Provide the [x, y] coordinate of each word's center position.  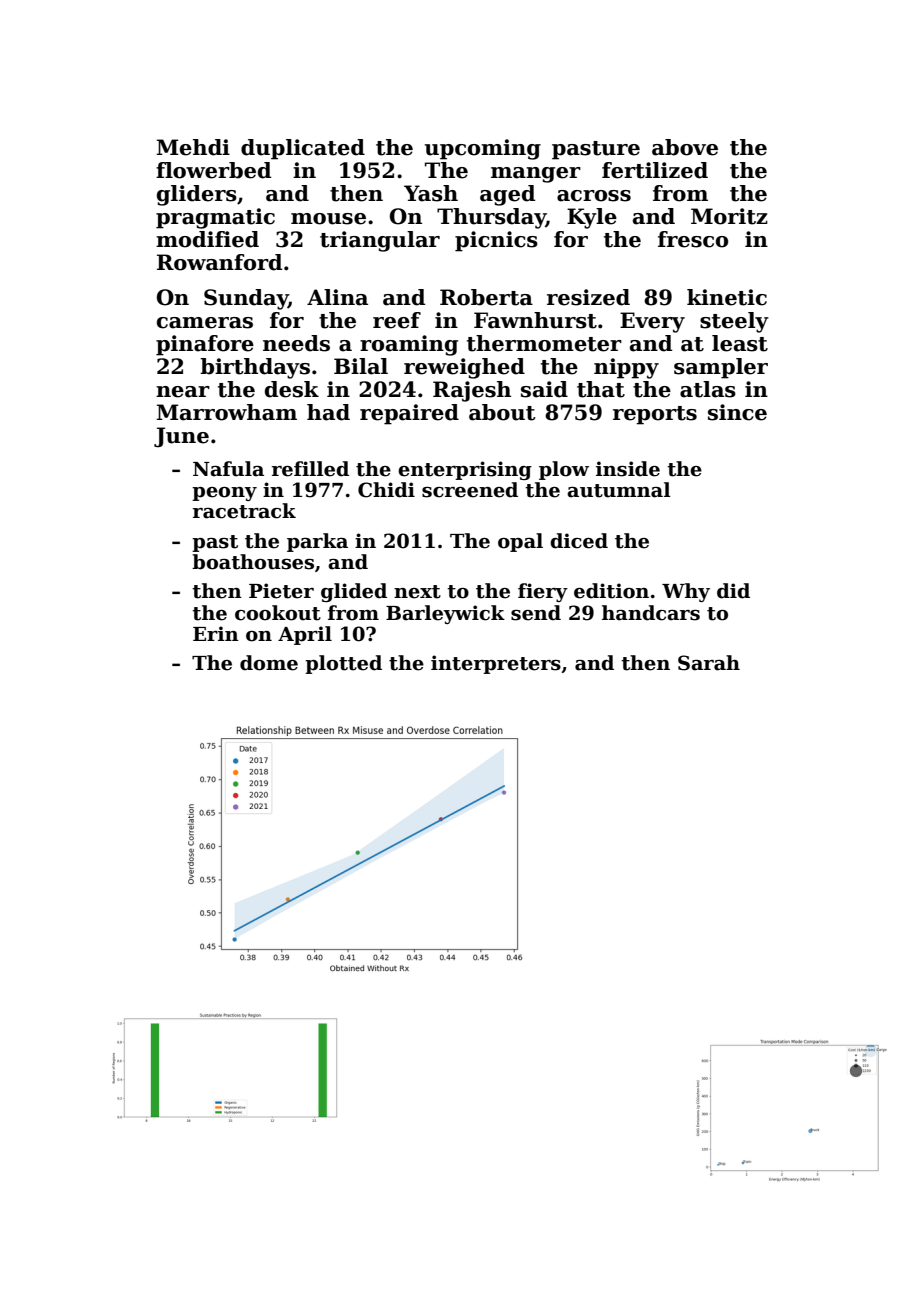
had [328, 412]
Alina [337, 297]
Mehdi [193, 147]
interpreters [496, 664]
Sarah [709, 663]
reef [397, 320]
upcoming [483, 149]
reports [655, 415]
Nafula [228, 469]
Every [652, 322]
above [685, 147]
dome [269, 663]
